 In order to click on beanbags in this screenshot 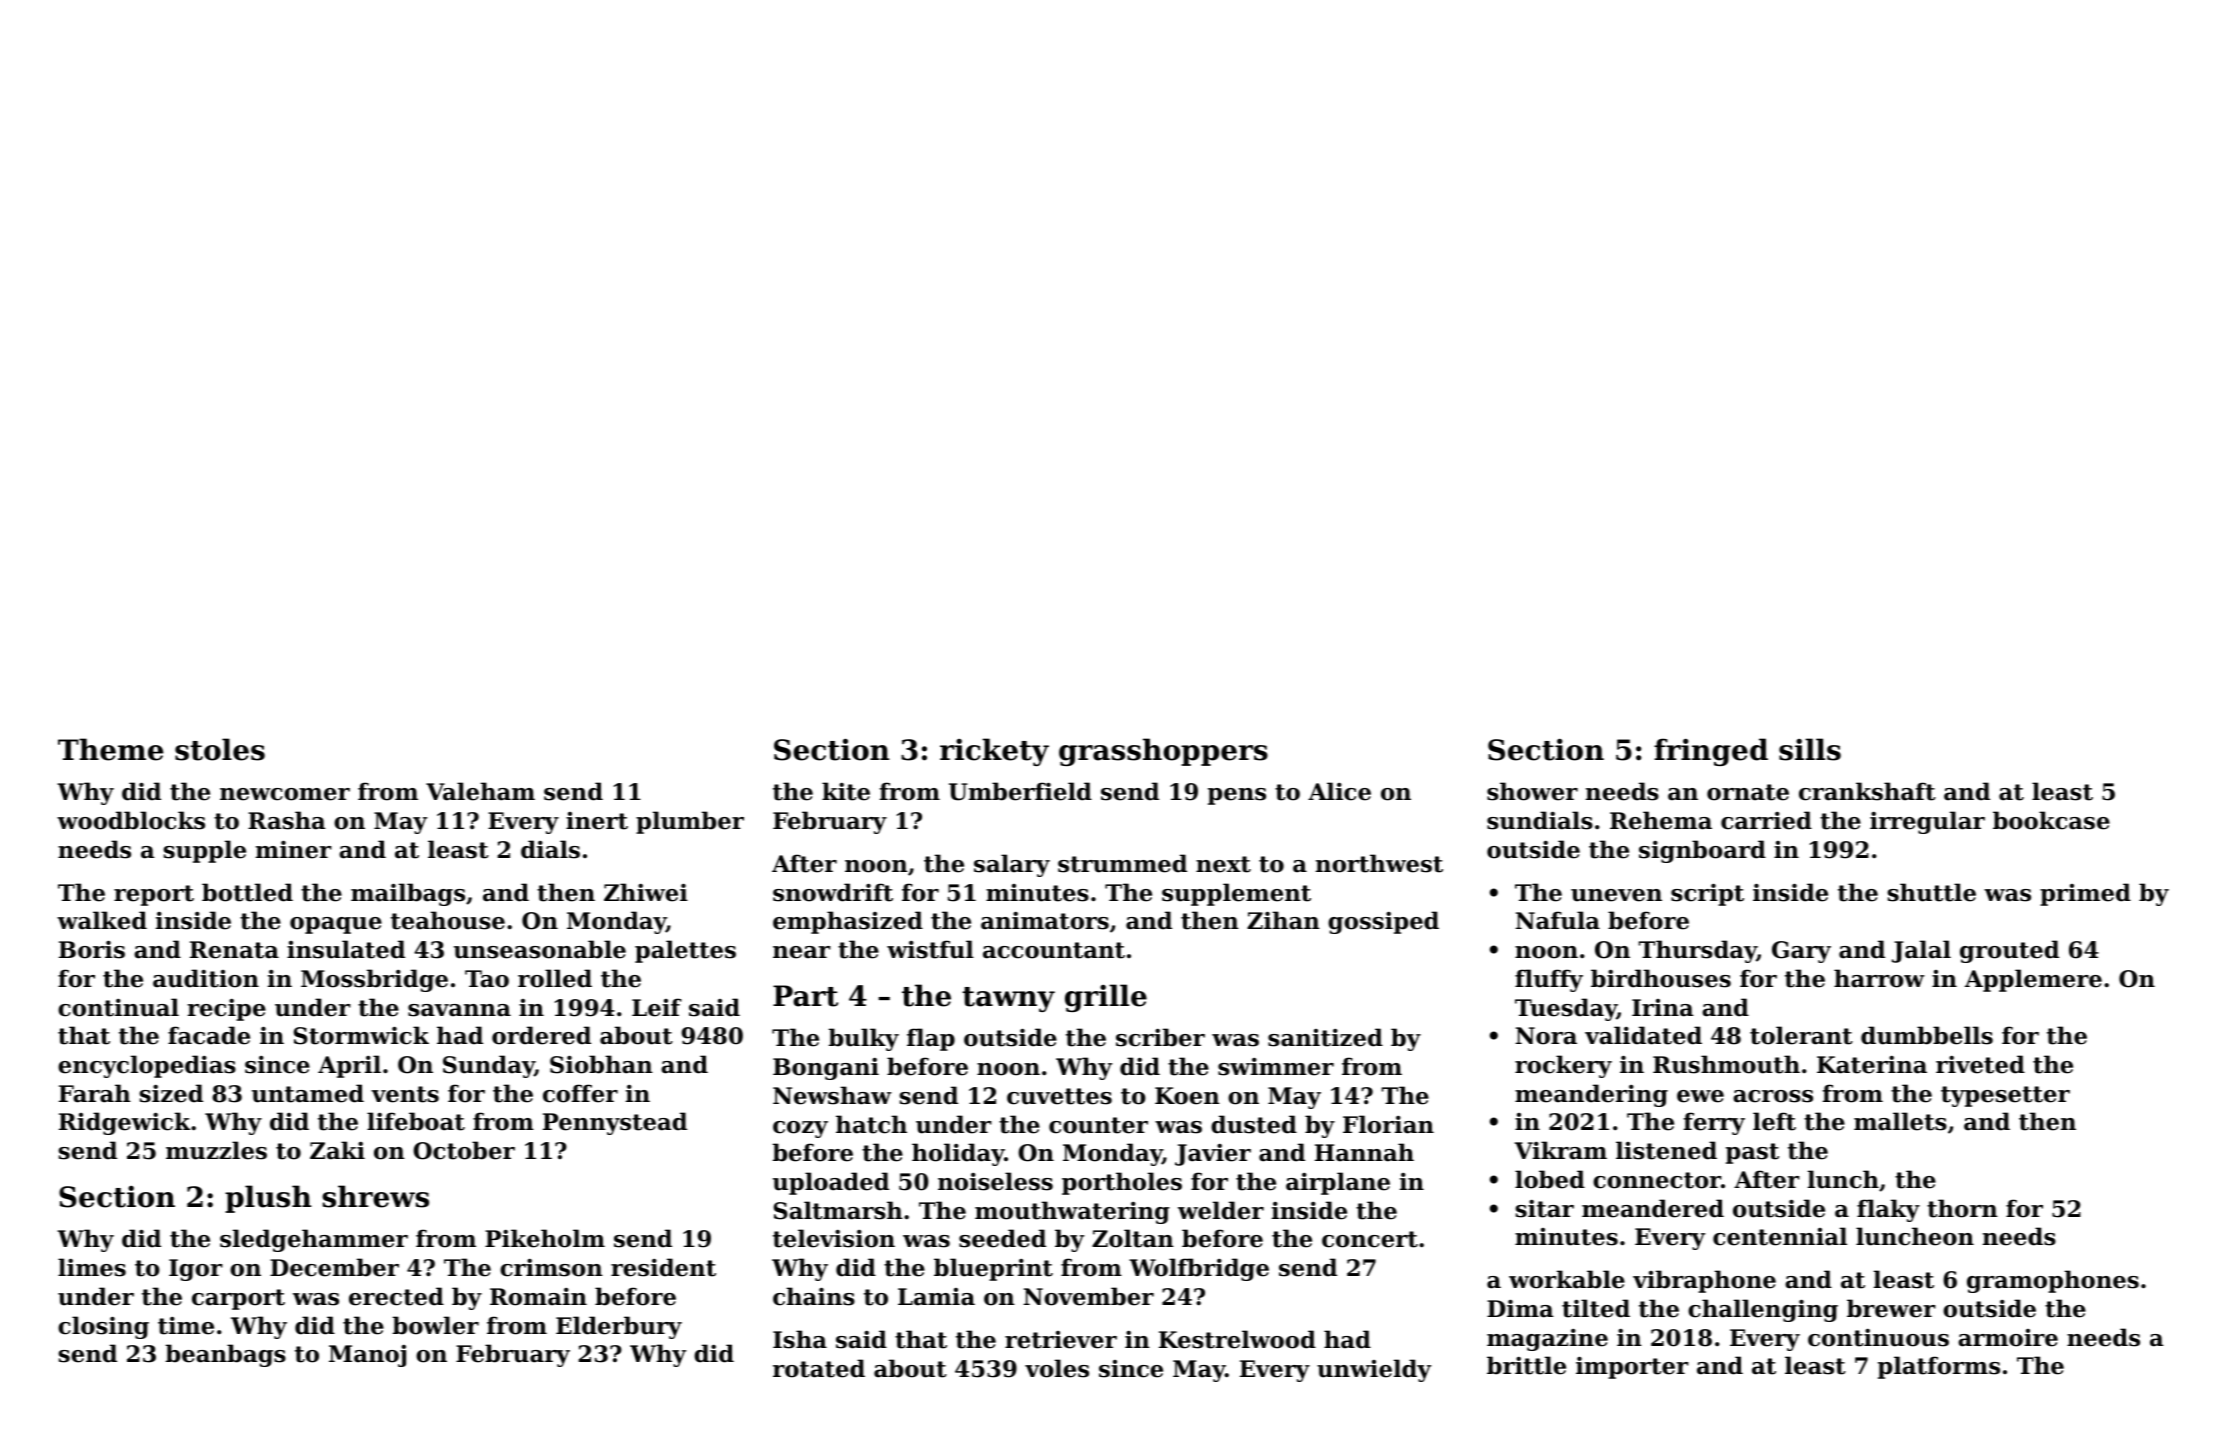, I will do `click(226, 1355)`.
